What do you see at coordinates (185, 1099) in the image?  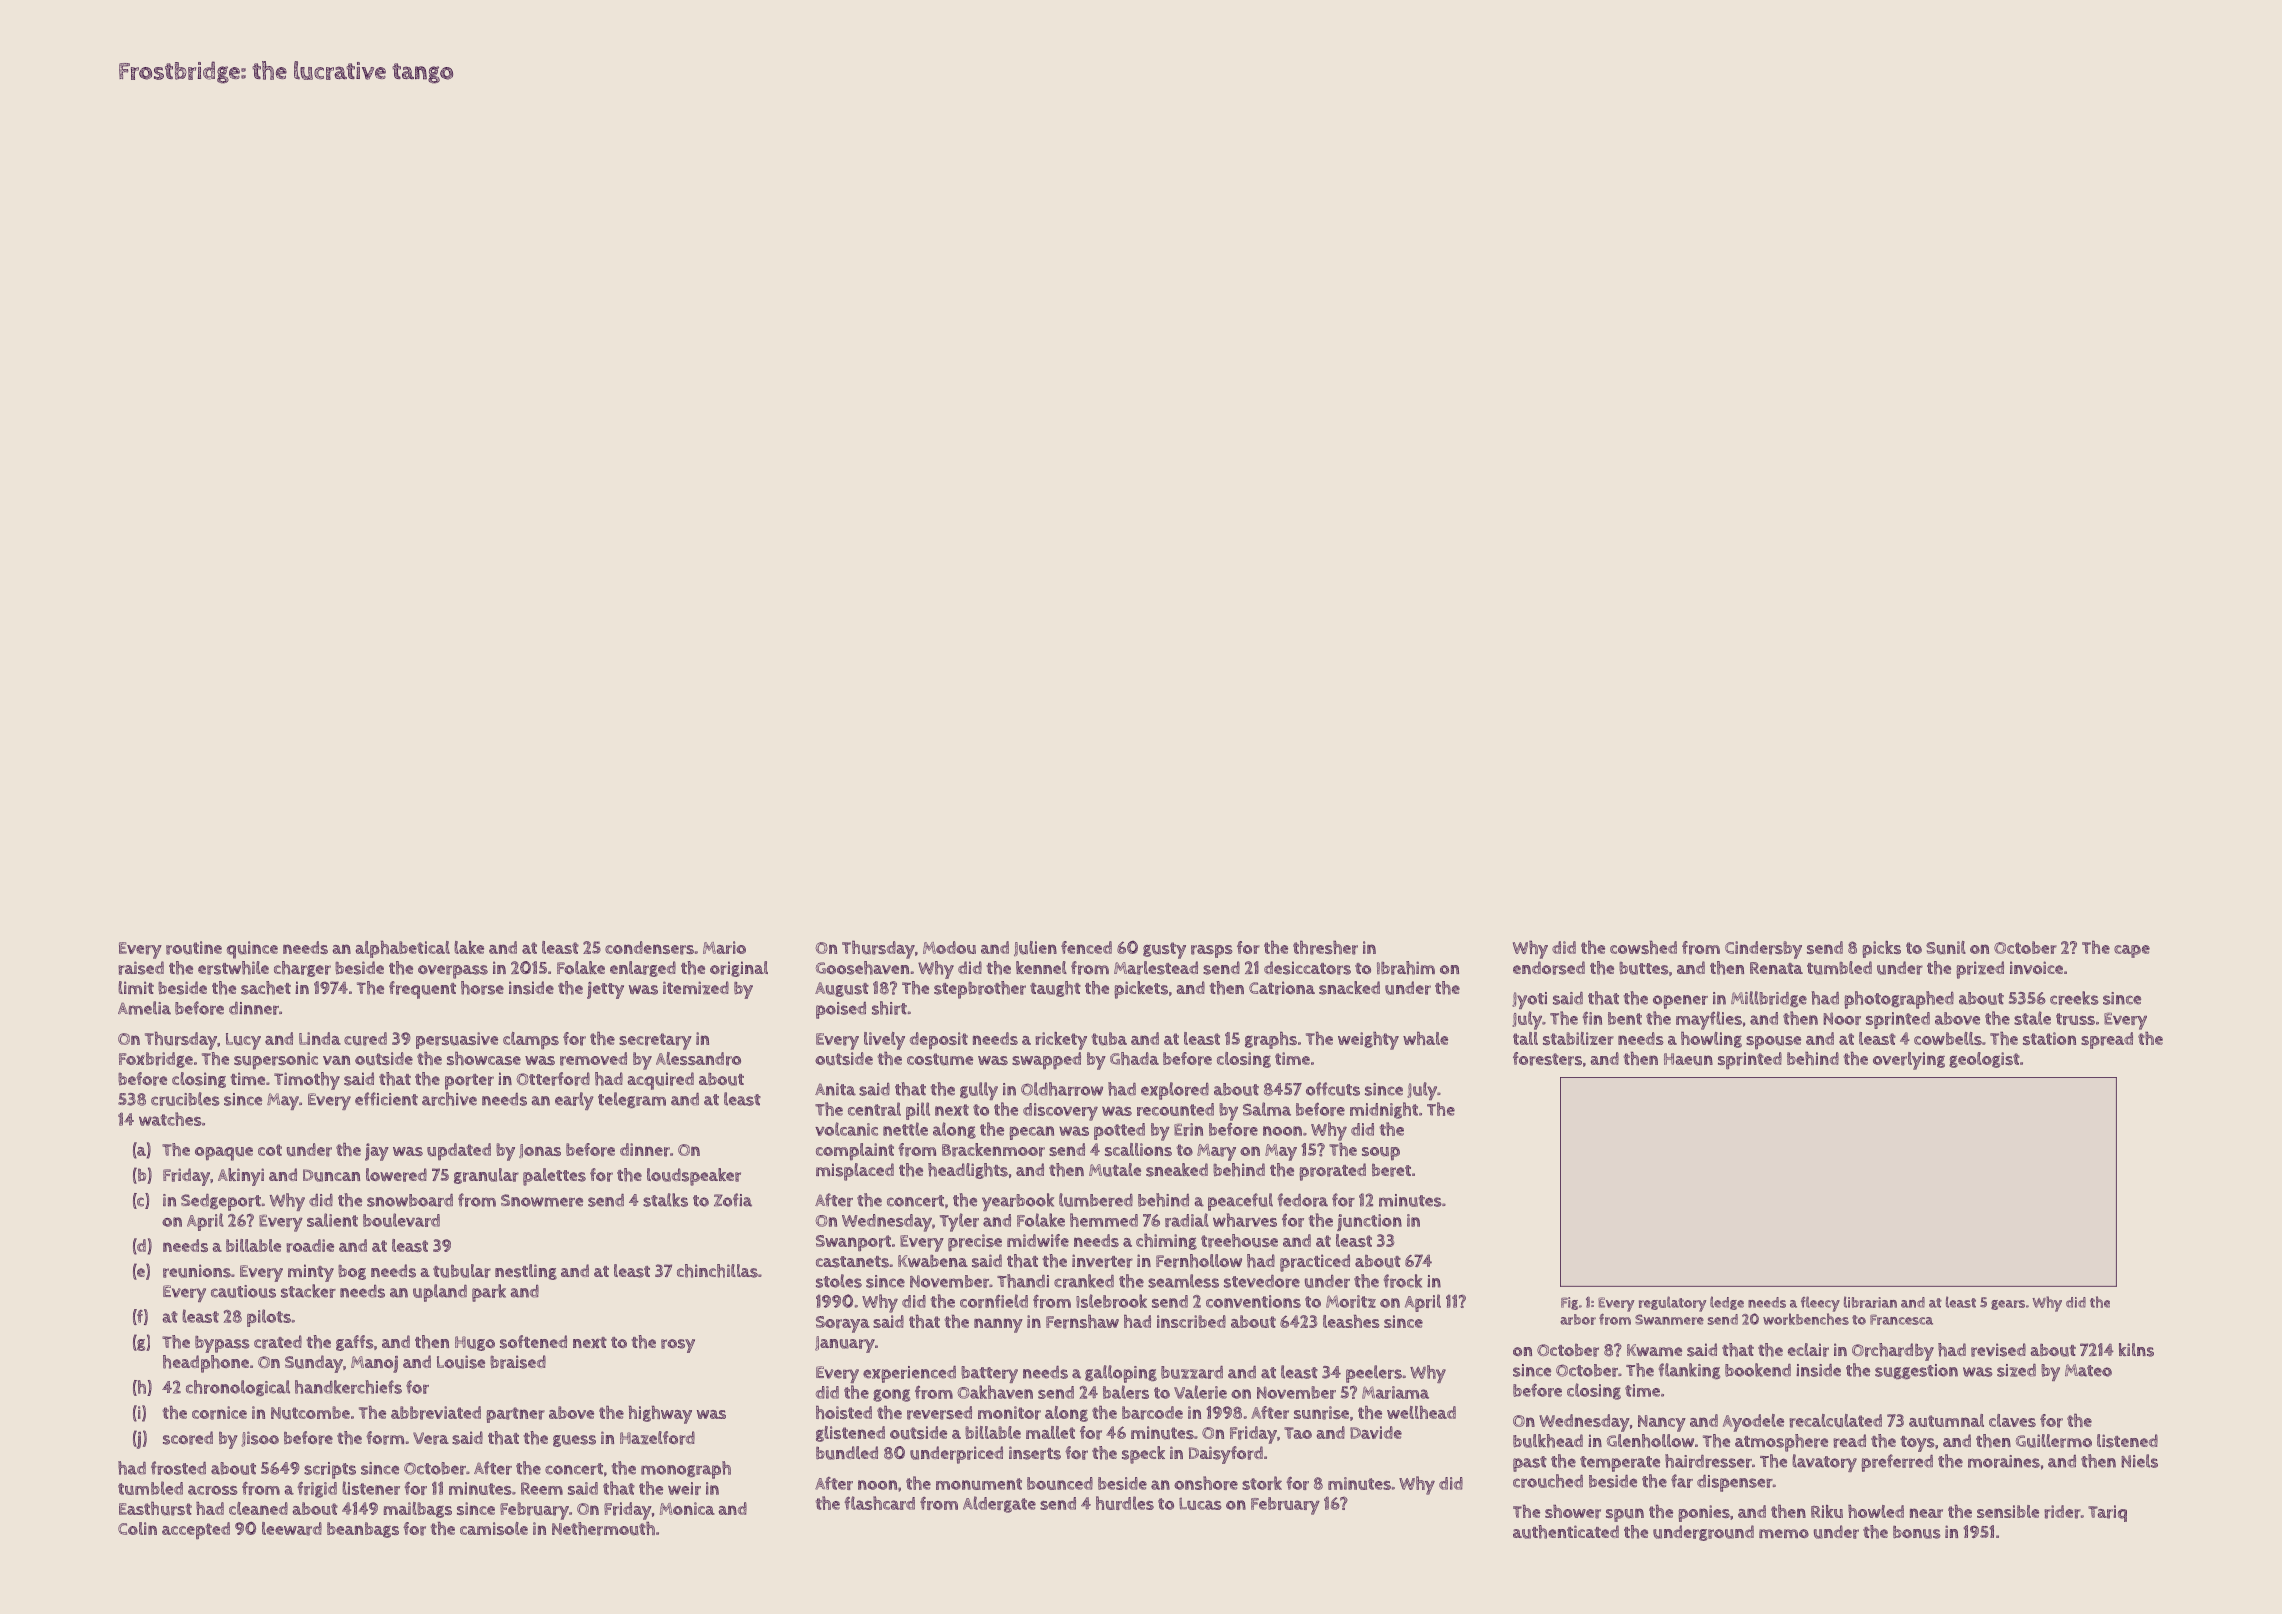 I see `crucibles` at bounding box center [185, 1099].
